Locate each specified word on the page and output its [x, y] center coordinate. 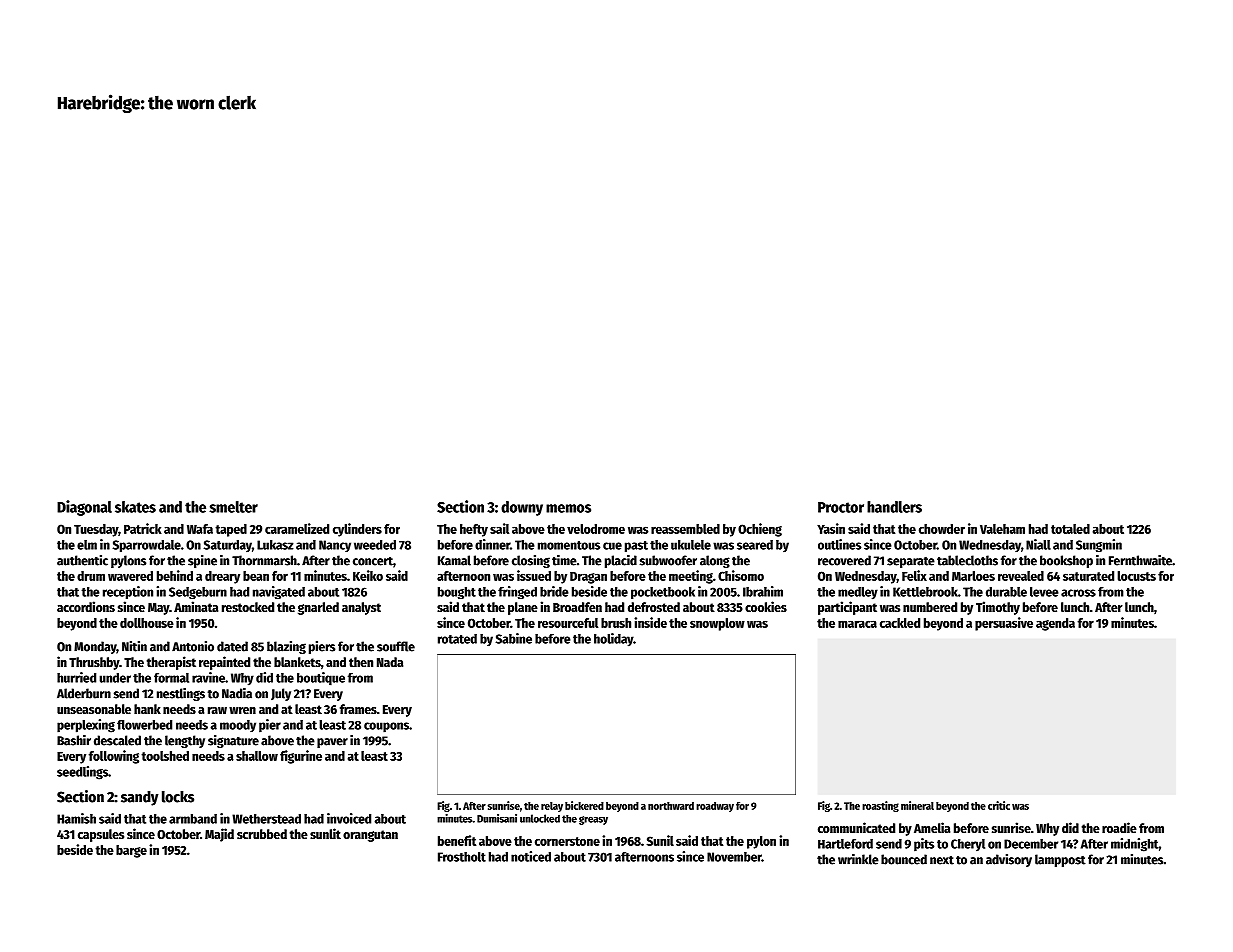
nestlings [181, 694]
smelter [233, 507]
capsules [101, 835]
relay [552, 807]
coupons [386, 727]
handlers [894, 507]
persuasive [1004, 624]
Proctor [841, 507]
